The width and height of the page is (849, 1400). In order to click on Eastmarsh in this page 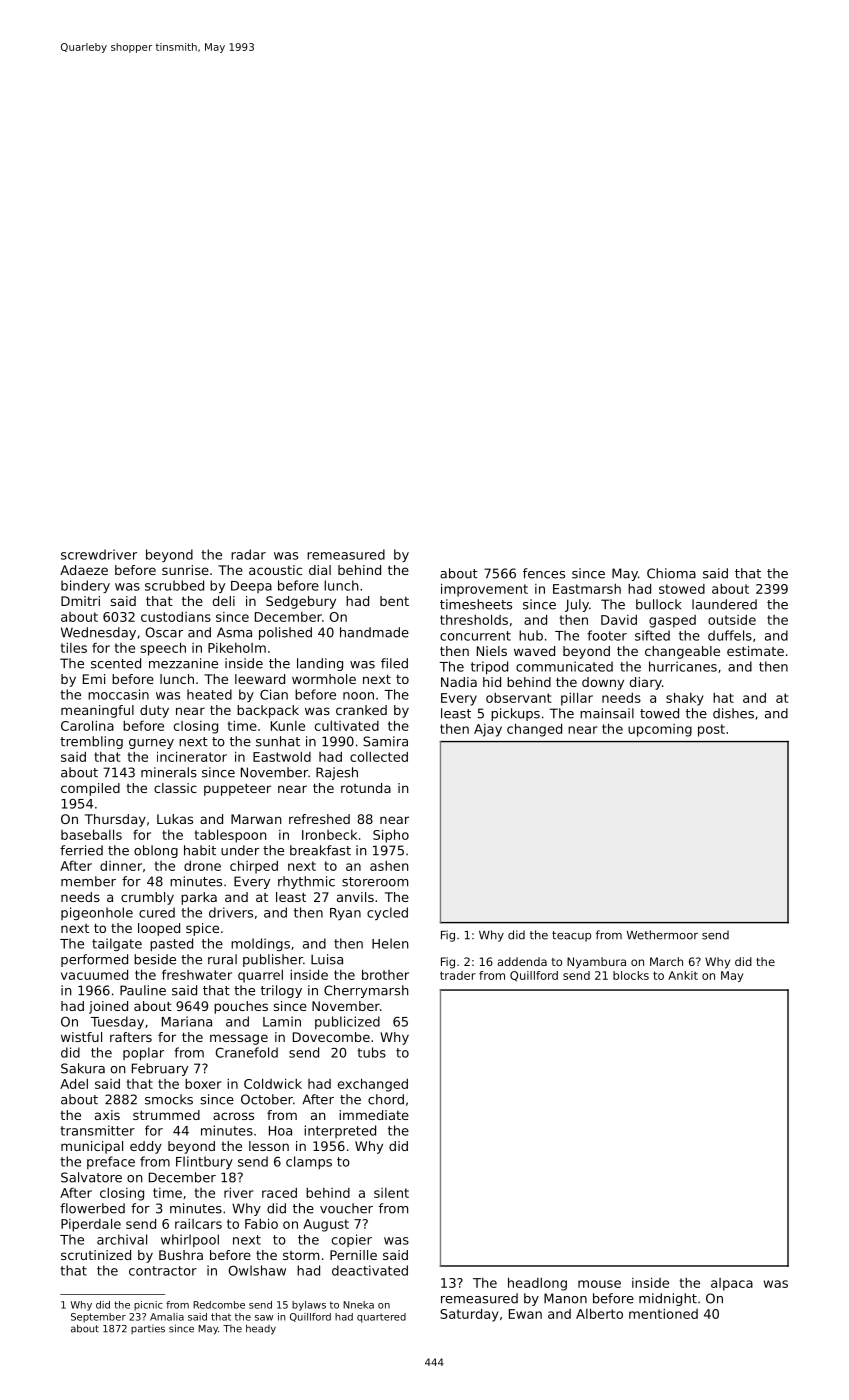, I will do `click(587, 589)`.
